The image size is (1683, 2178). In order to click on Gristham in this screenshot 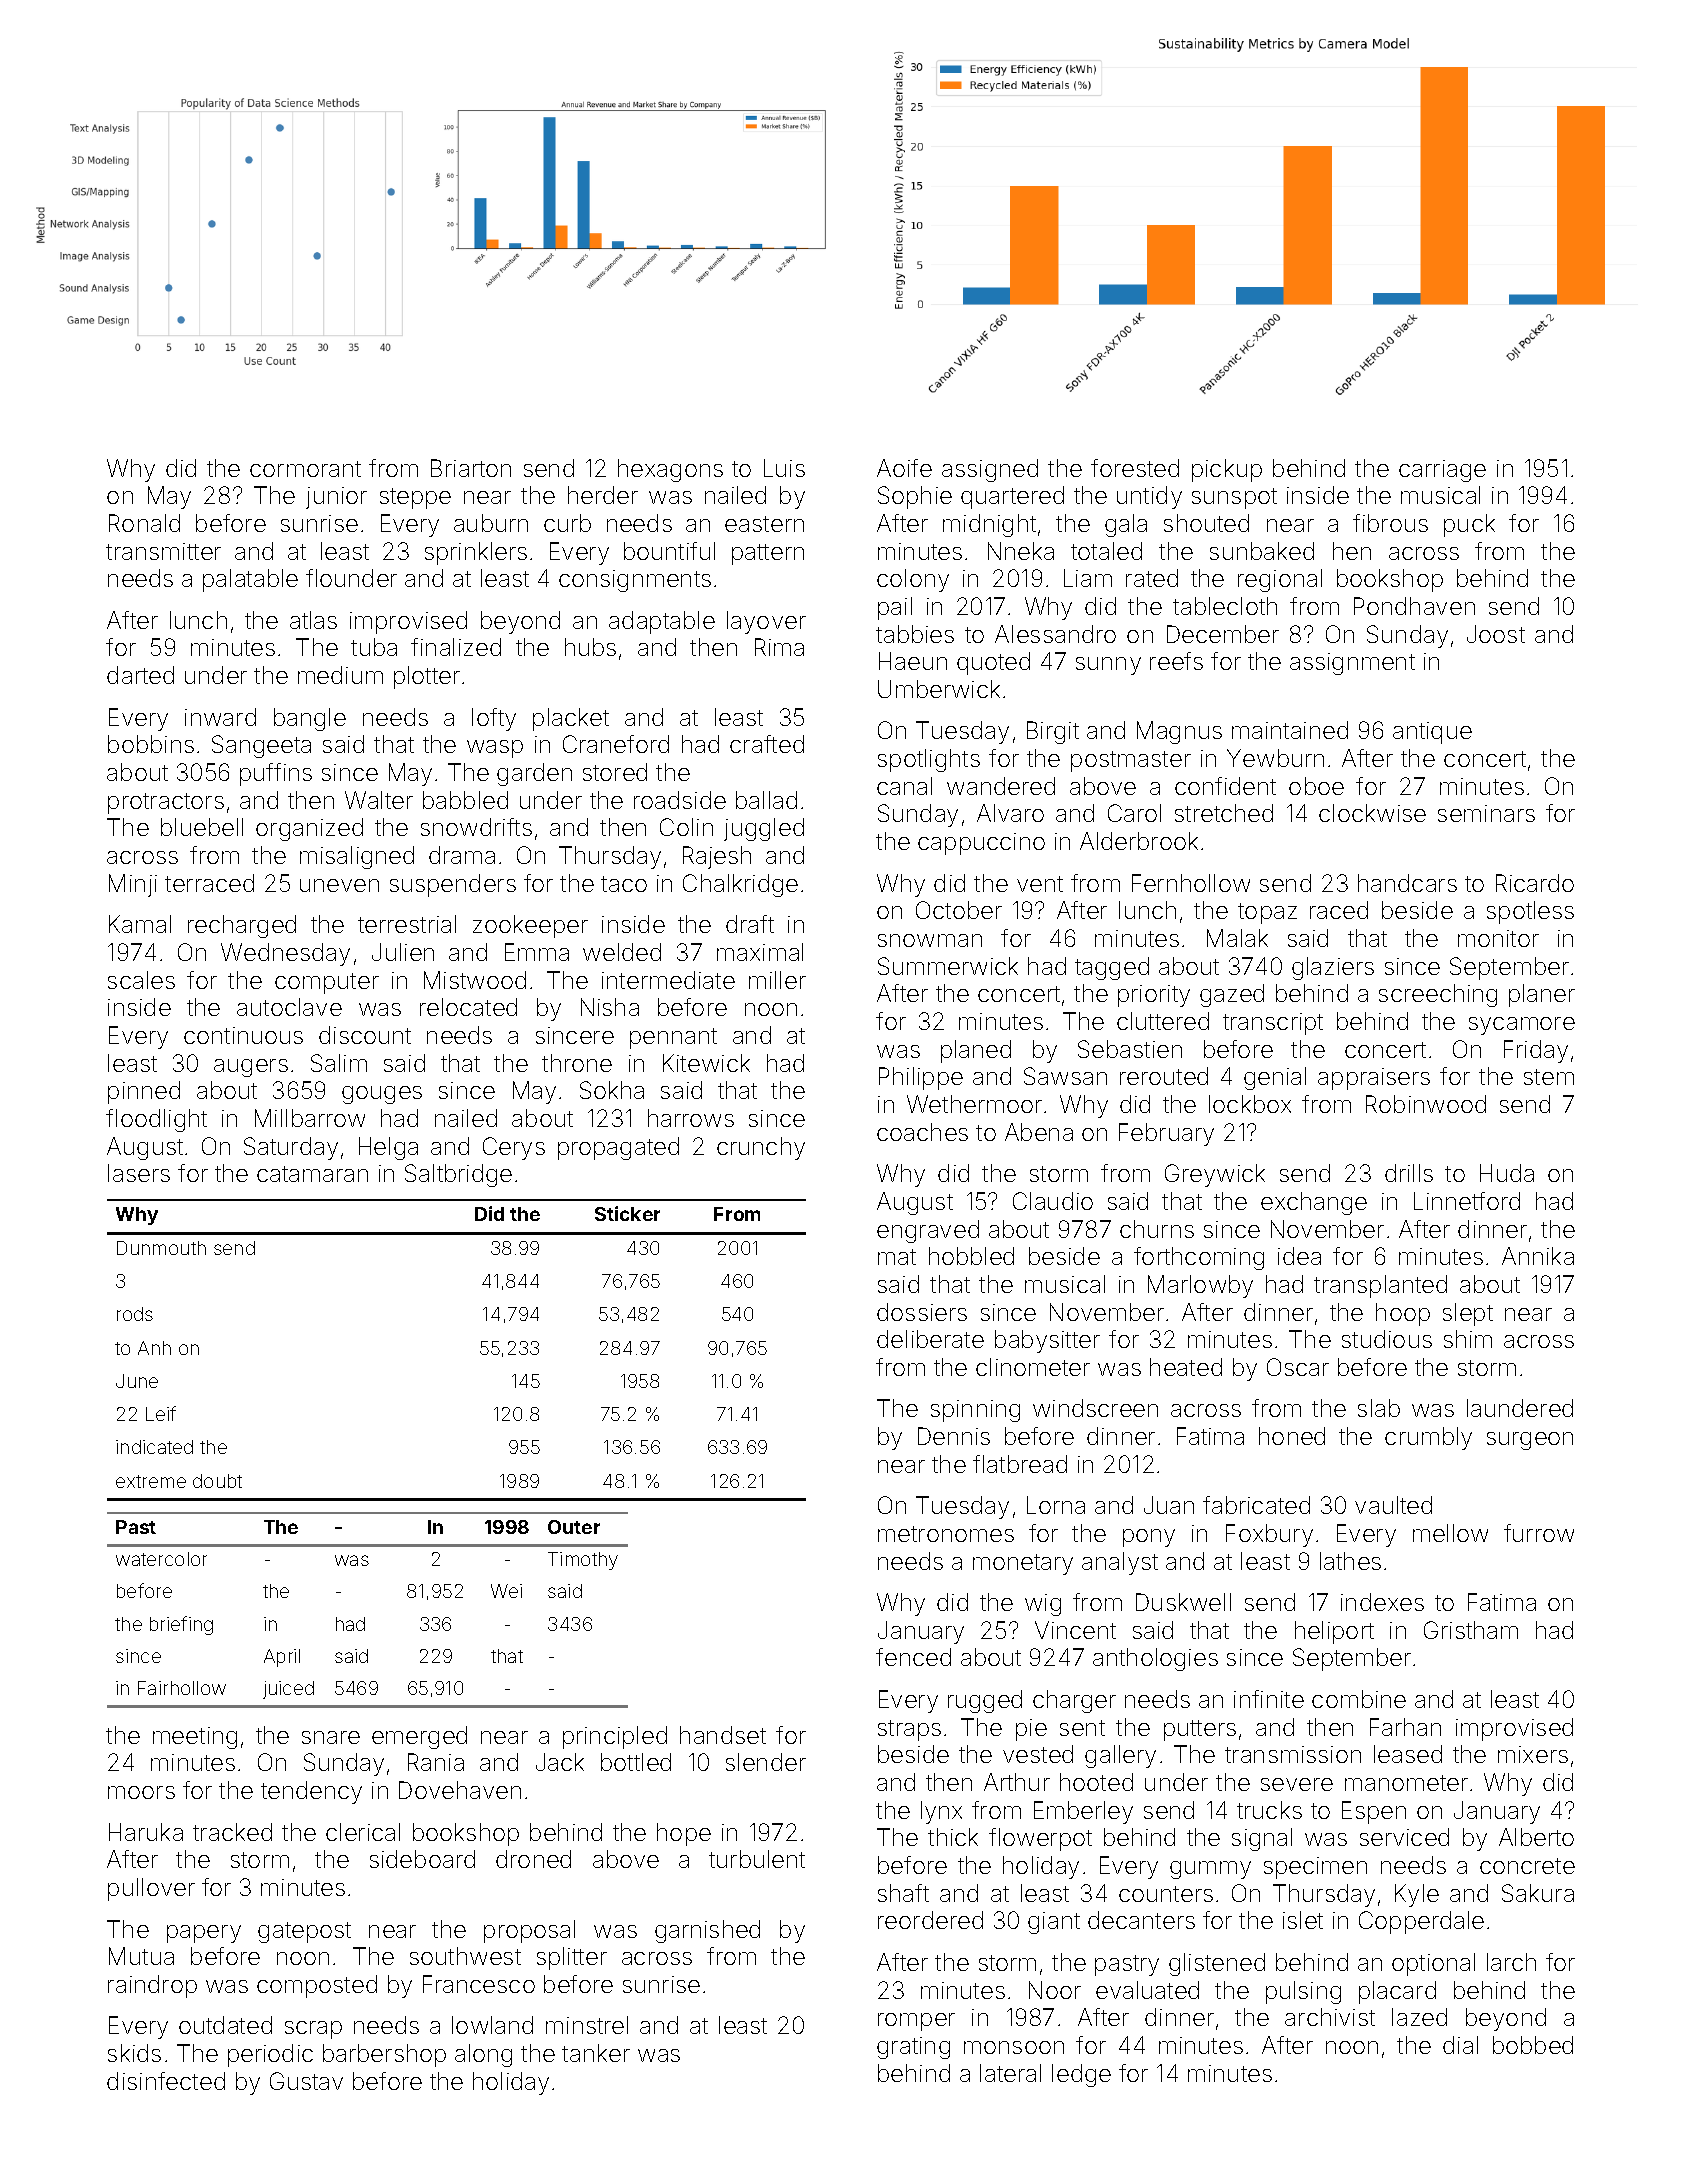, I will do `click(1471, 1630)`.
